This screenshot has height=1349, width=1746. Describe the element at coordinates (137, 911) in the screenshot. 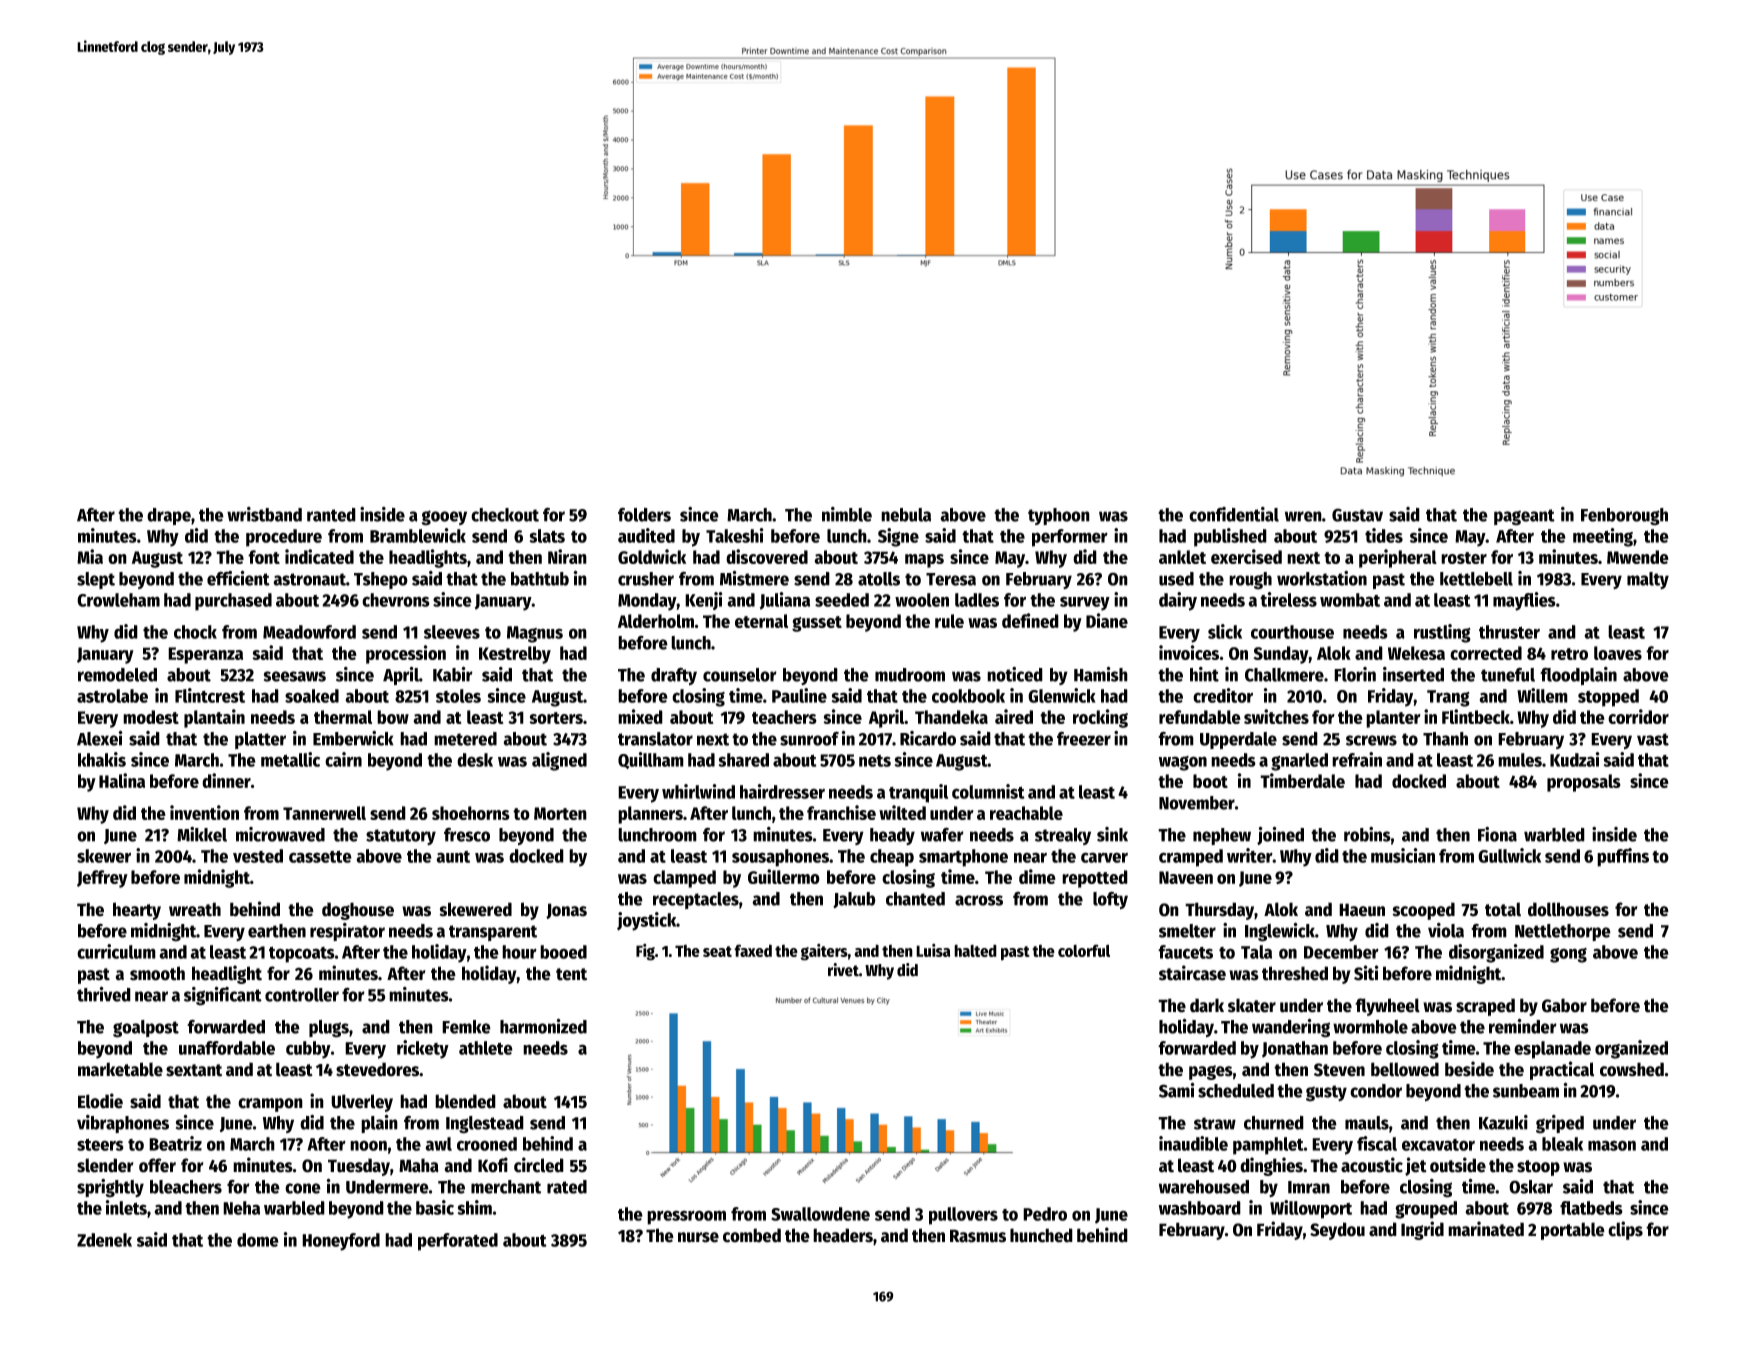

I see `hearty` at that location.
